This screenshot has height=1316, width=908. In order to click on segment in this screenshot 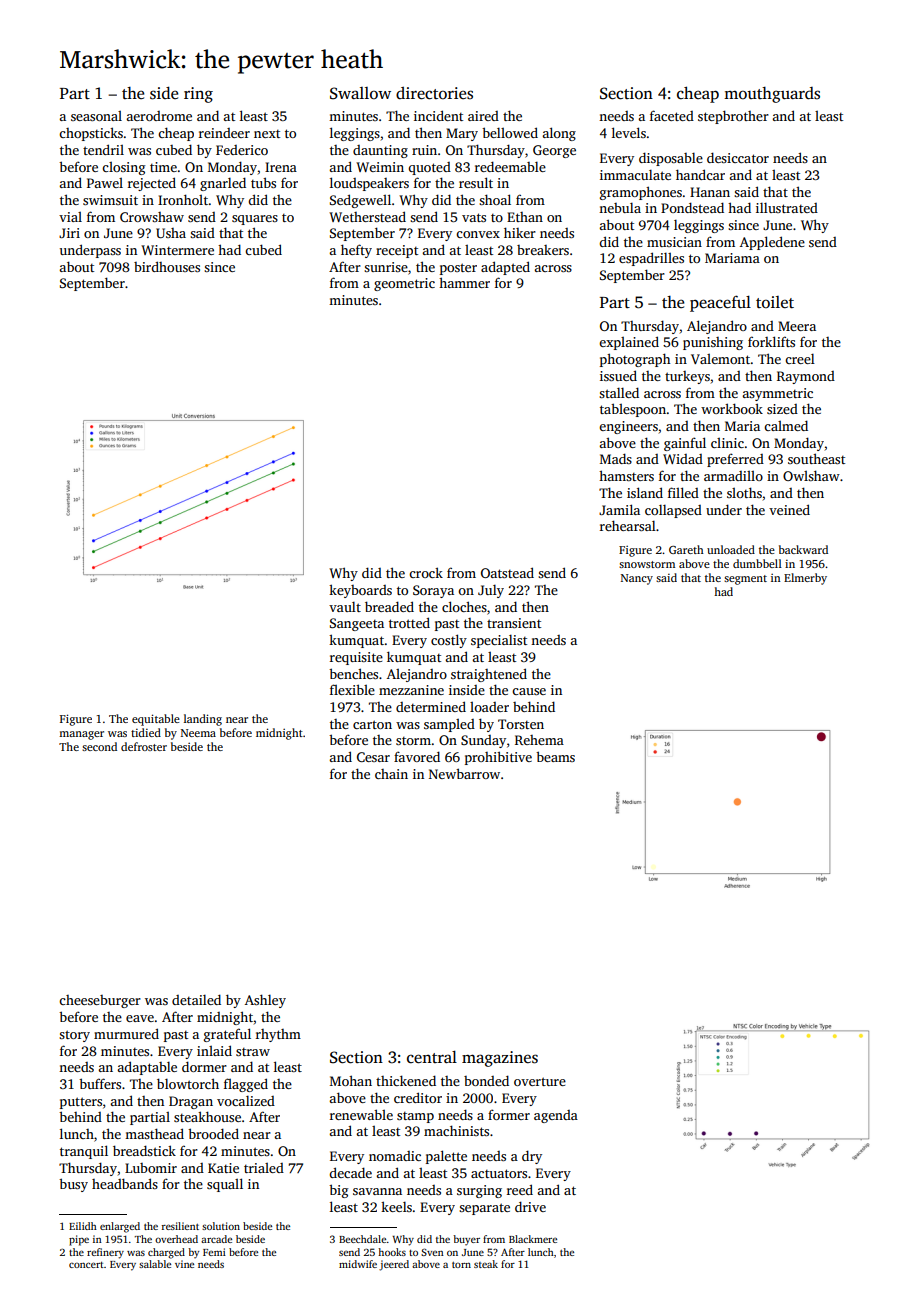, I will do `click(745, 580)`.
